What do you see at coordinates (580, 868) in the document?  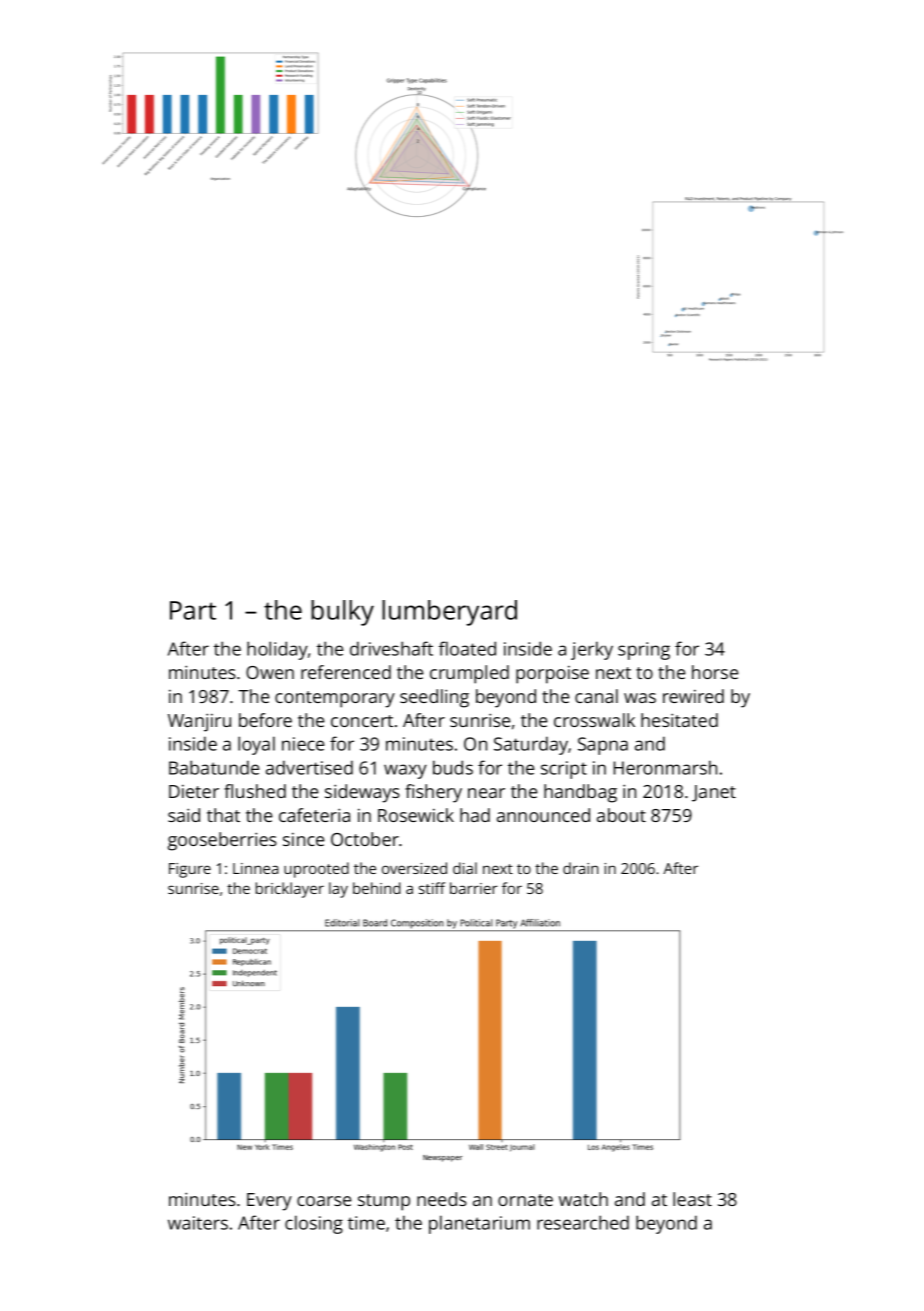 I see `drain` at bounding box center [580, 868].
